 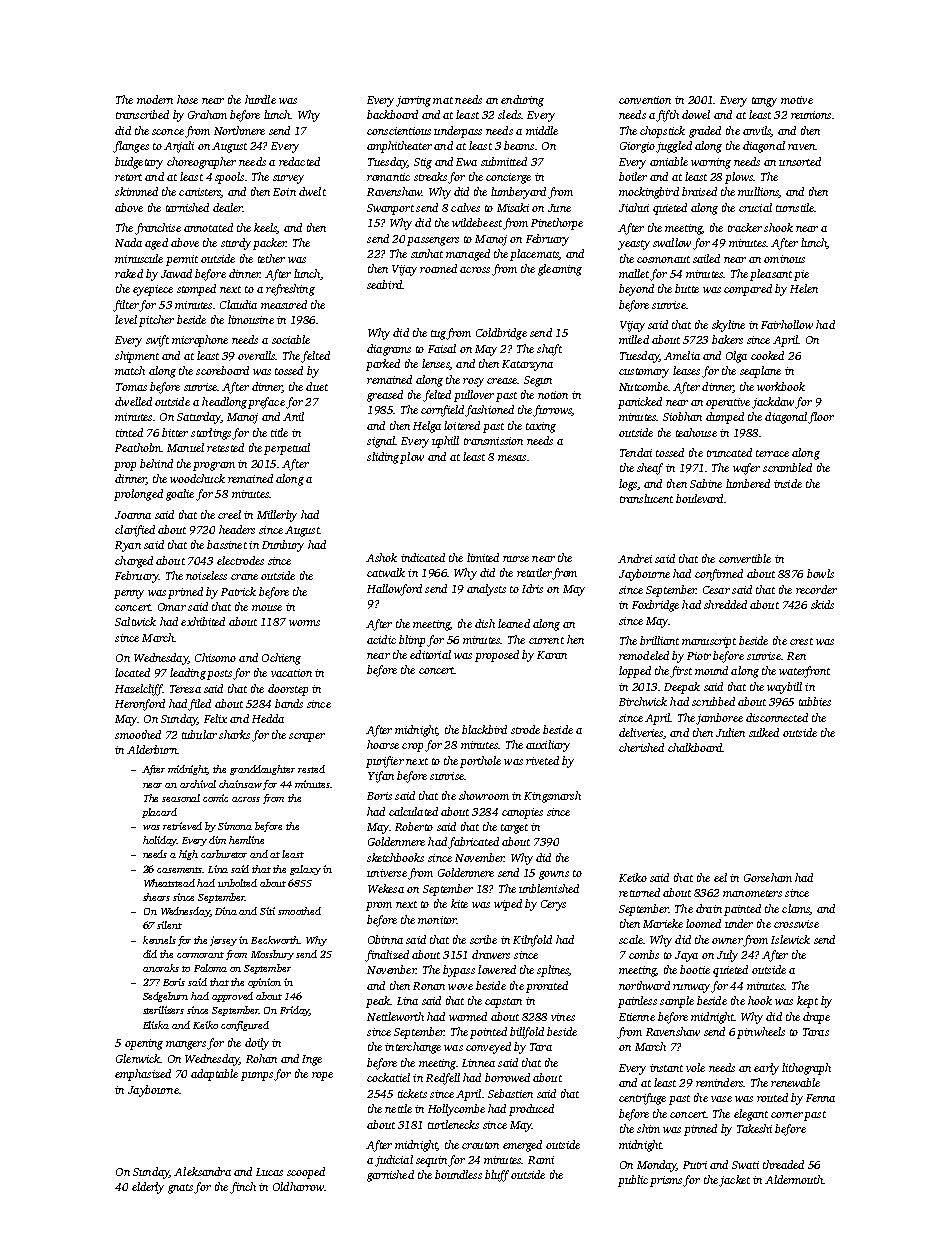 I want to click on enduring, so click(x=522, y=101).
